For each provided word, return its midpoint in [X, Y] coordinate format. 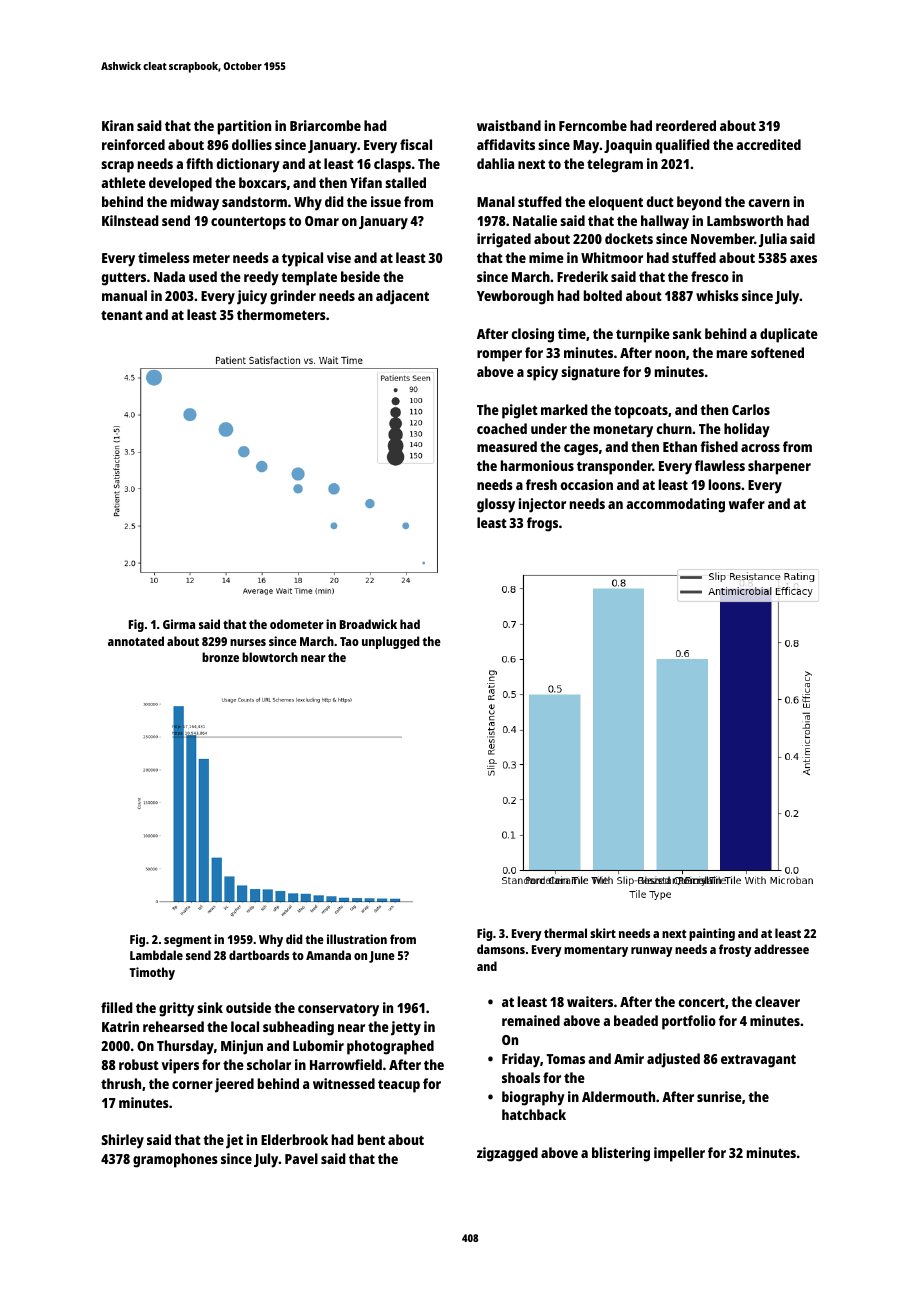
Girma [179, 624]
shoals [521, 1077]
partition [244, 127]
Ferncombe [593, 125]
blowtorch [270, 657]
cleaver [777, 1001]
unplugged [390, 642]
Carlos [751, 409]
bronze [220, 657]
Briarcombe [325, 125]
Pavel [301, 1158]
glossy [496, 505]
